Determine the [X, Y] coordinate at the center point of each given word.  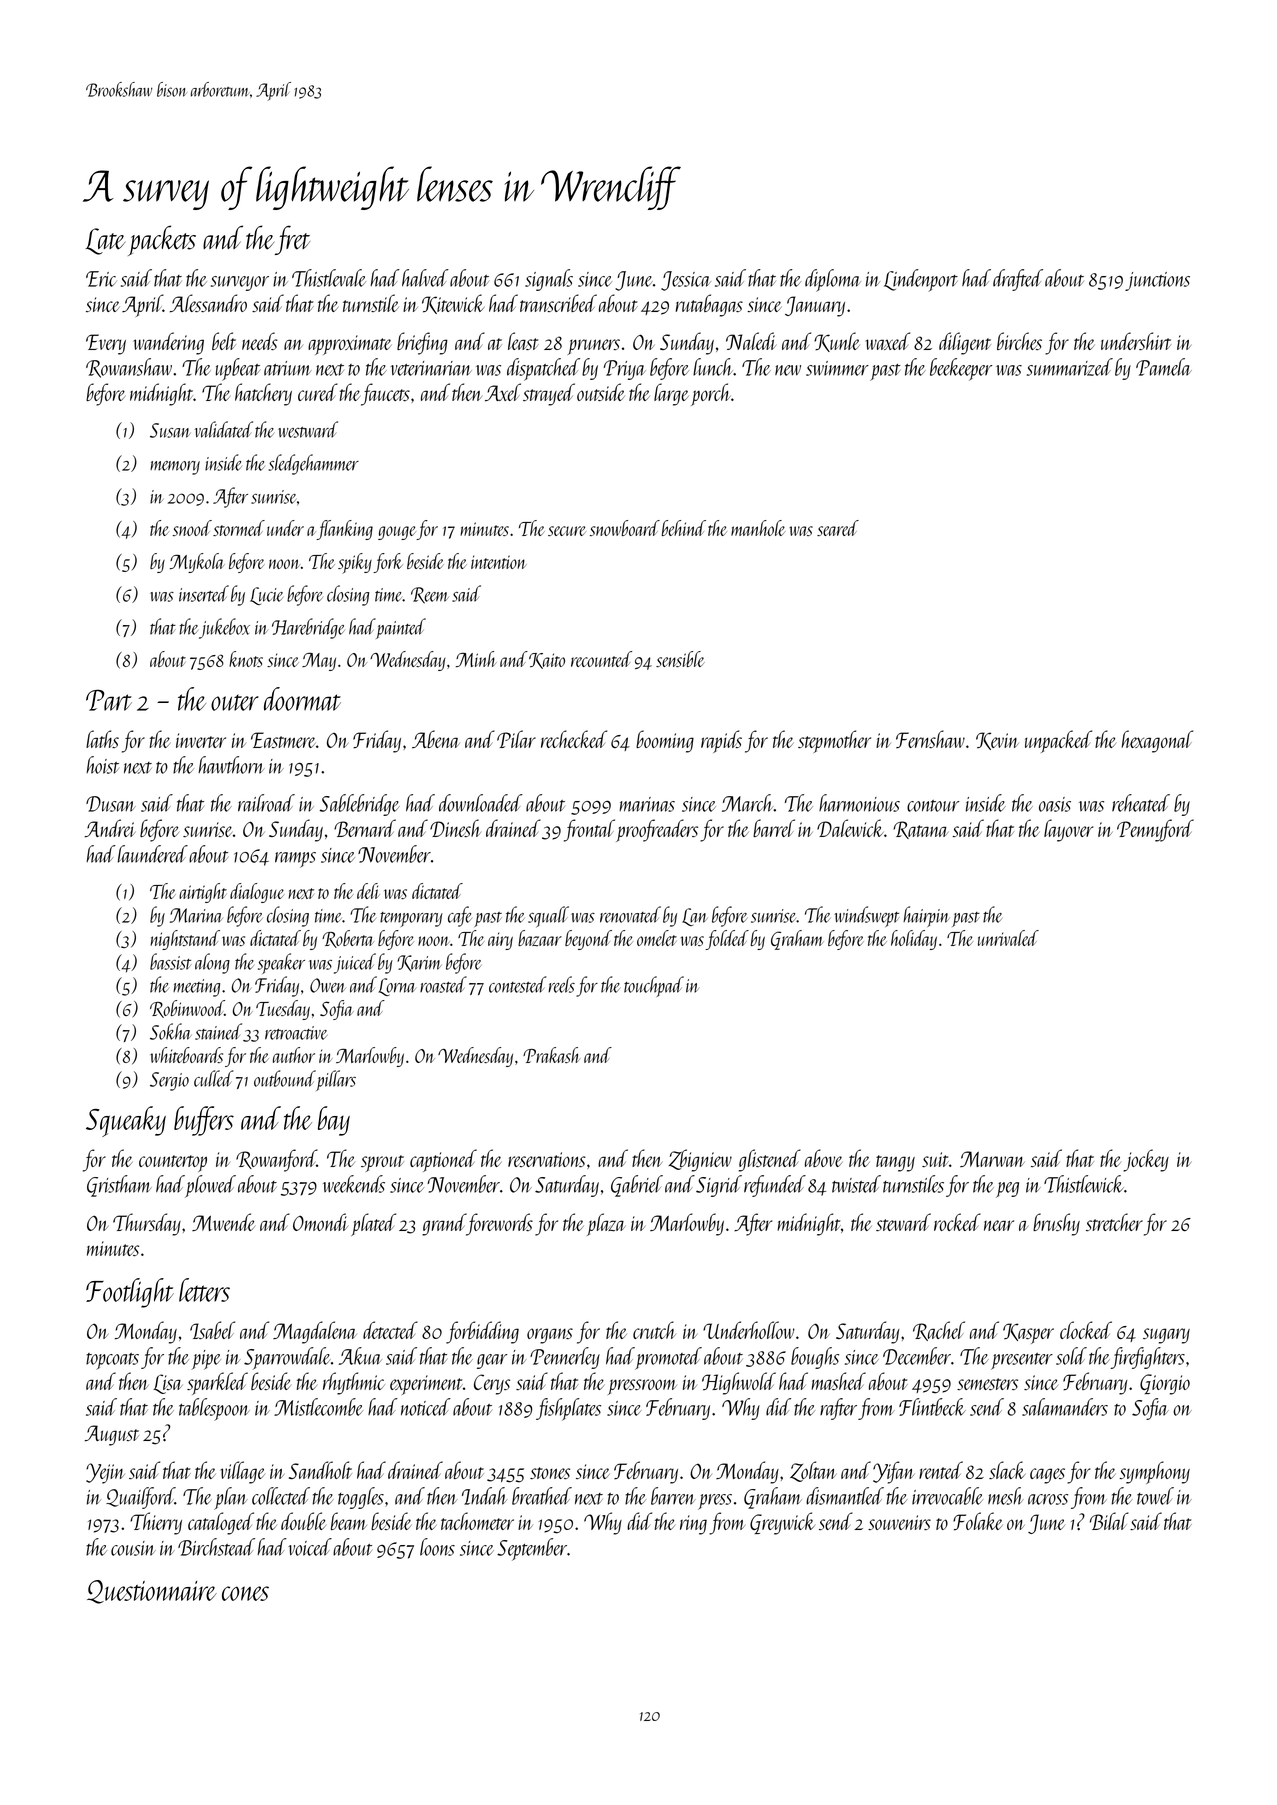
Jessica [686, 281]
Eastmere [283, 740]
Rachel [939, 1331]
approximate [349, 345]
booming [665, 741]
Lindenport [921, 280]
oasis [1055, 804]
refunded [775, 1186]
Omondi [320, 1222]
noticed [426, 1407]
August [112, 1435]
